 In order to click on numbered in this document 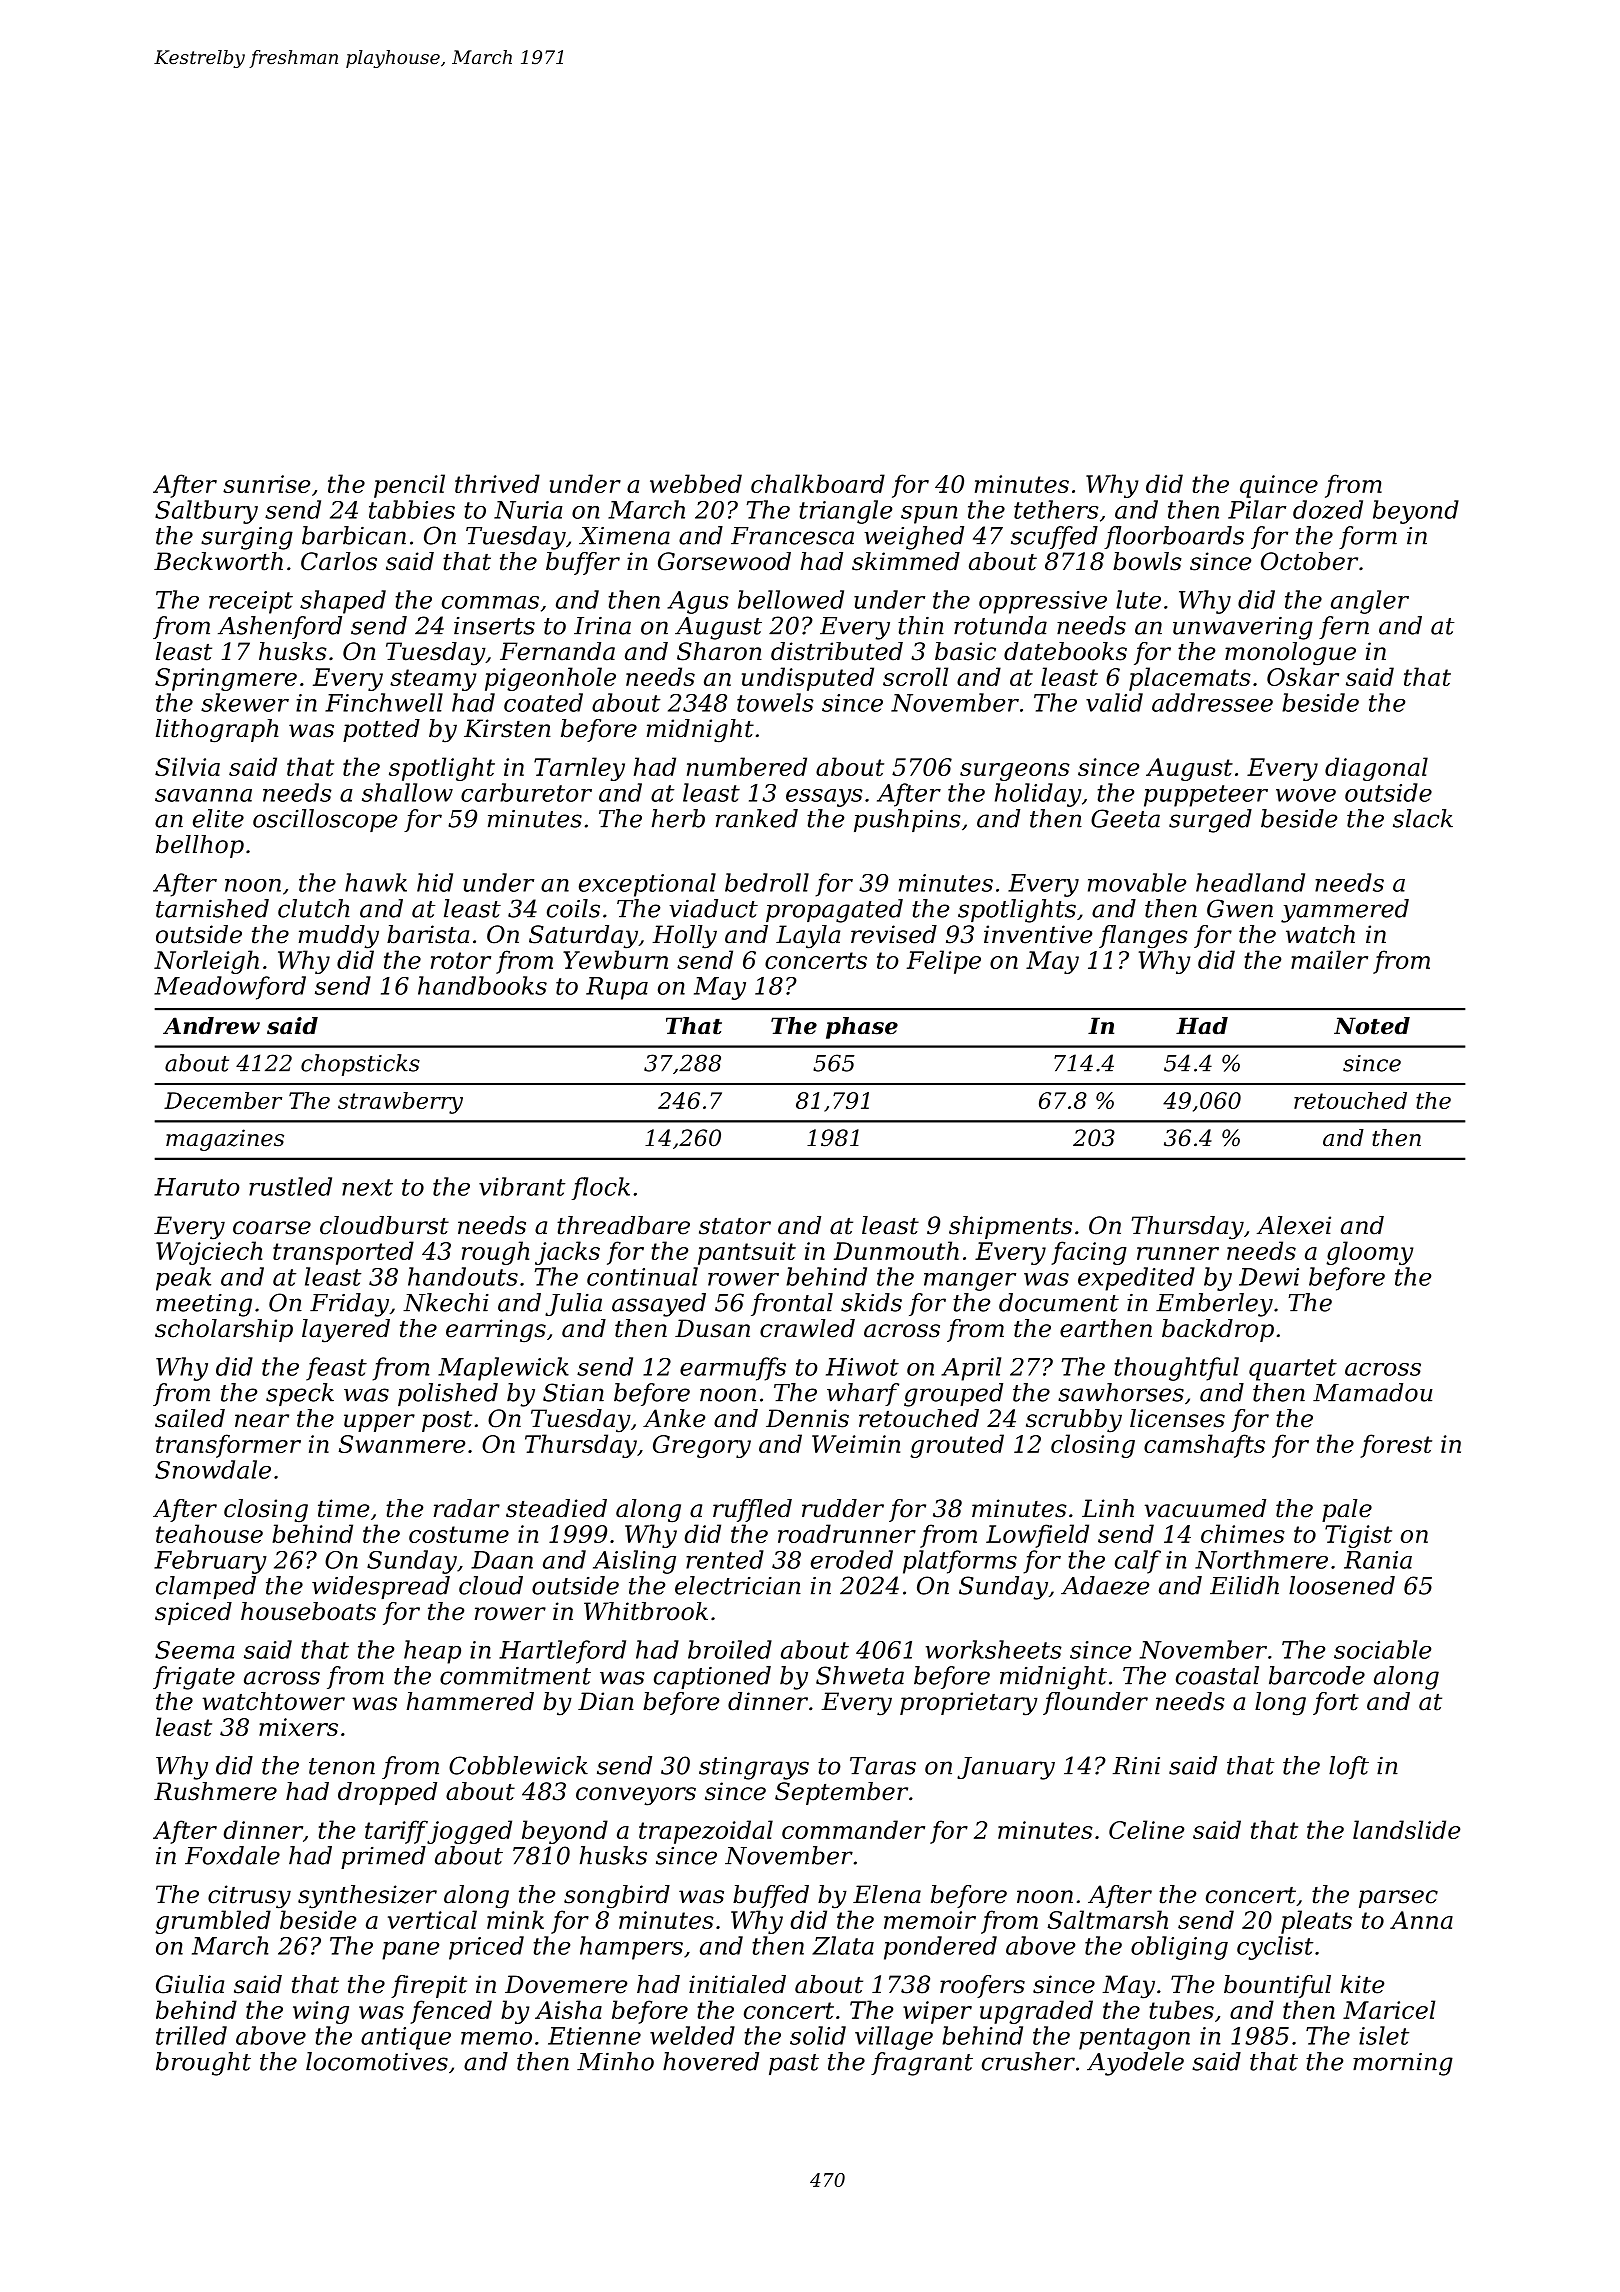, I will do `click(747, 766)`.
